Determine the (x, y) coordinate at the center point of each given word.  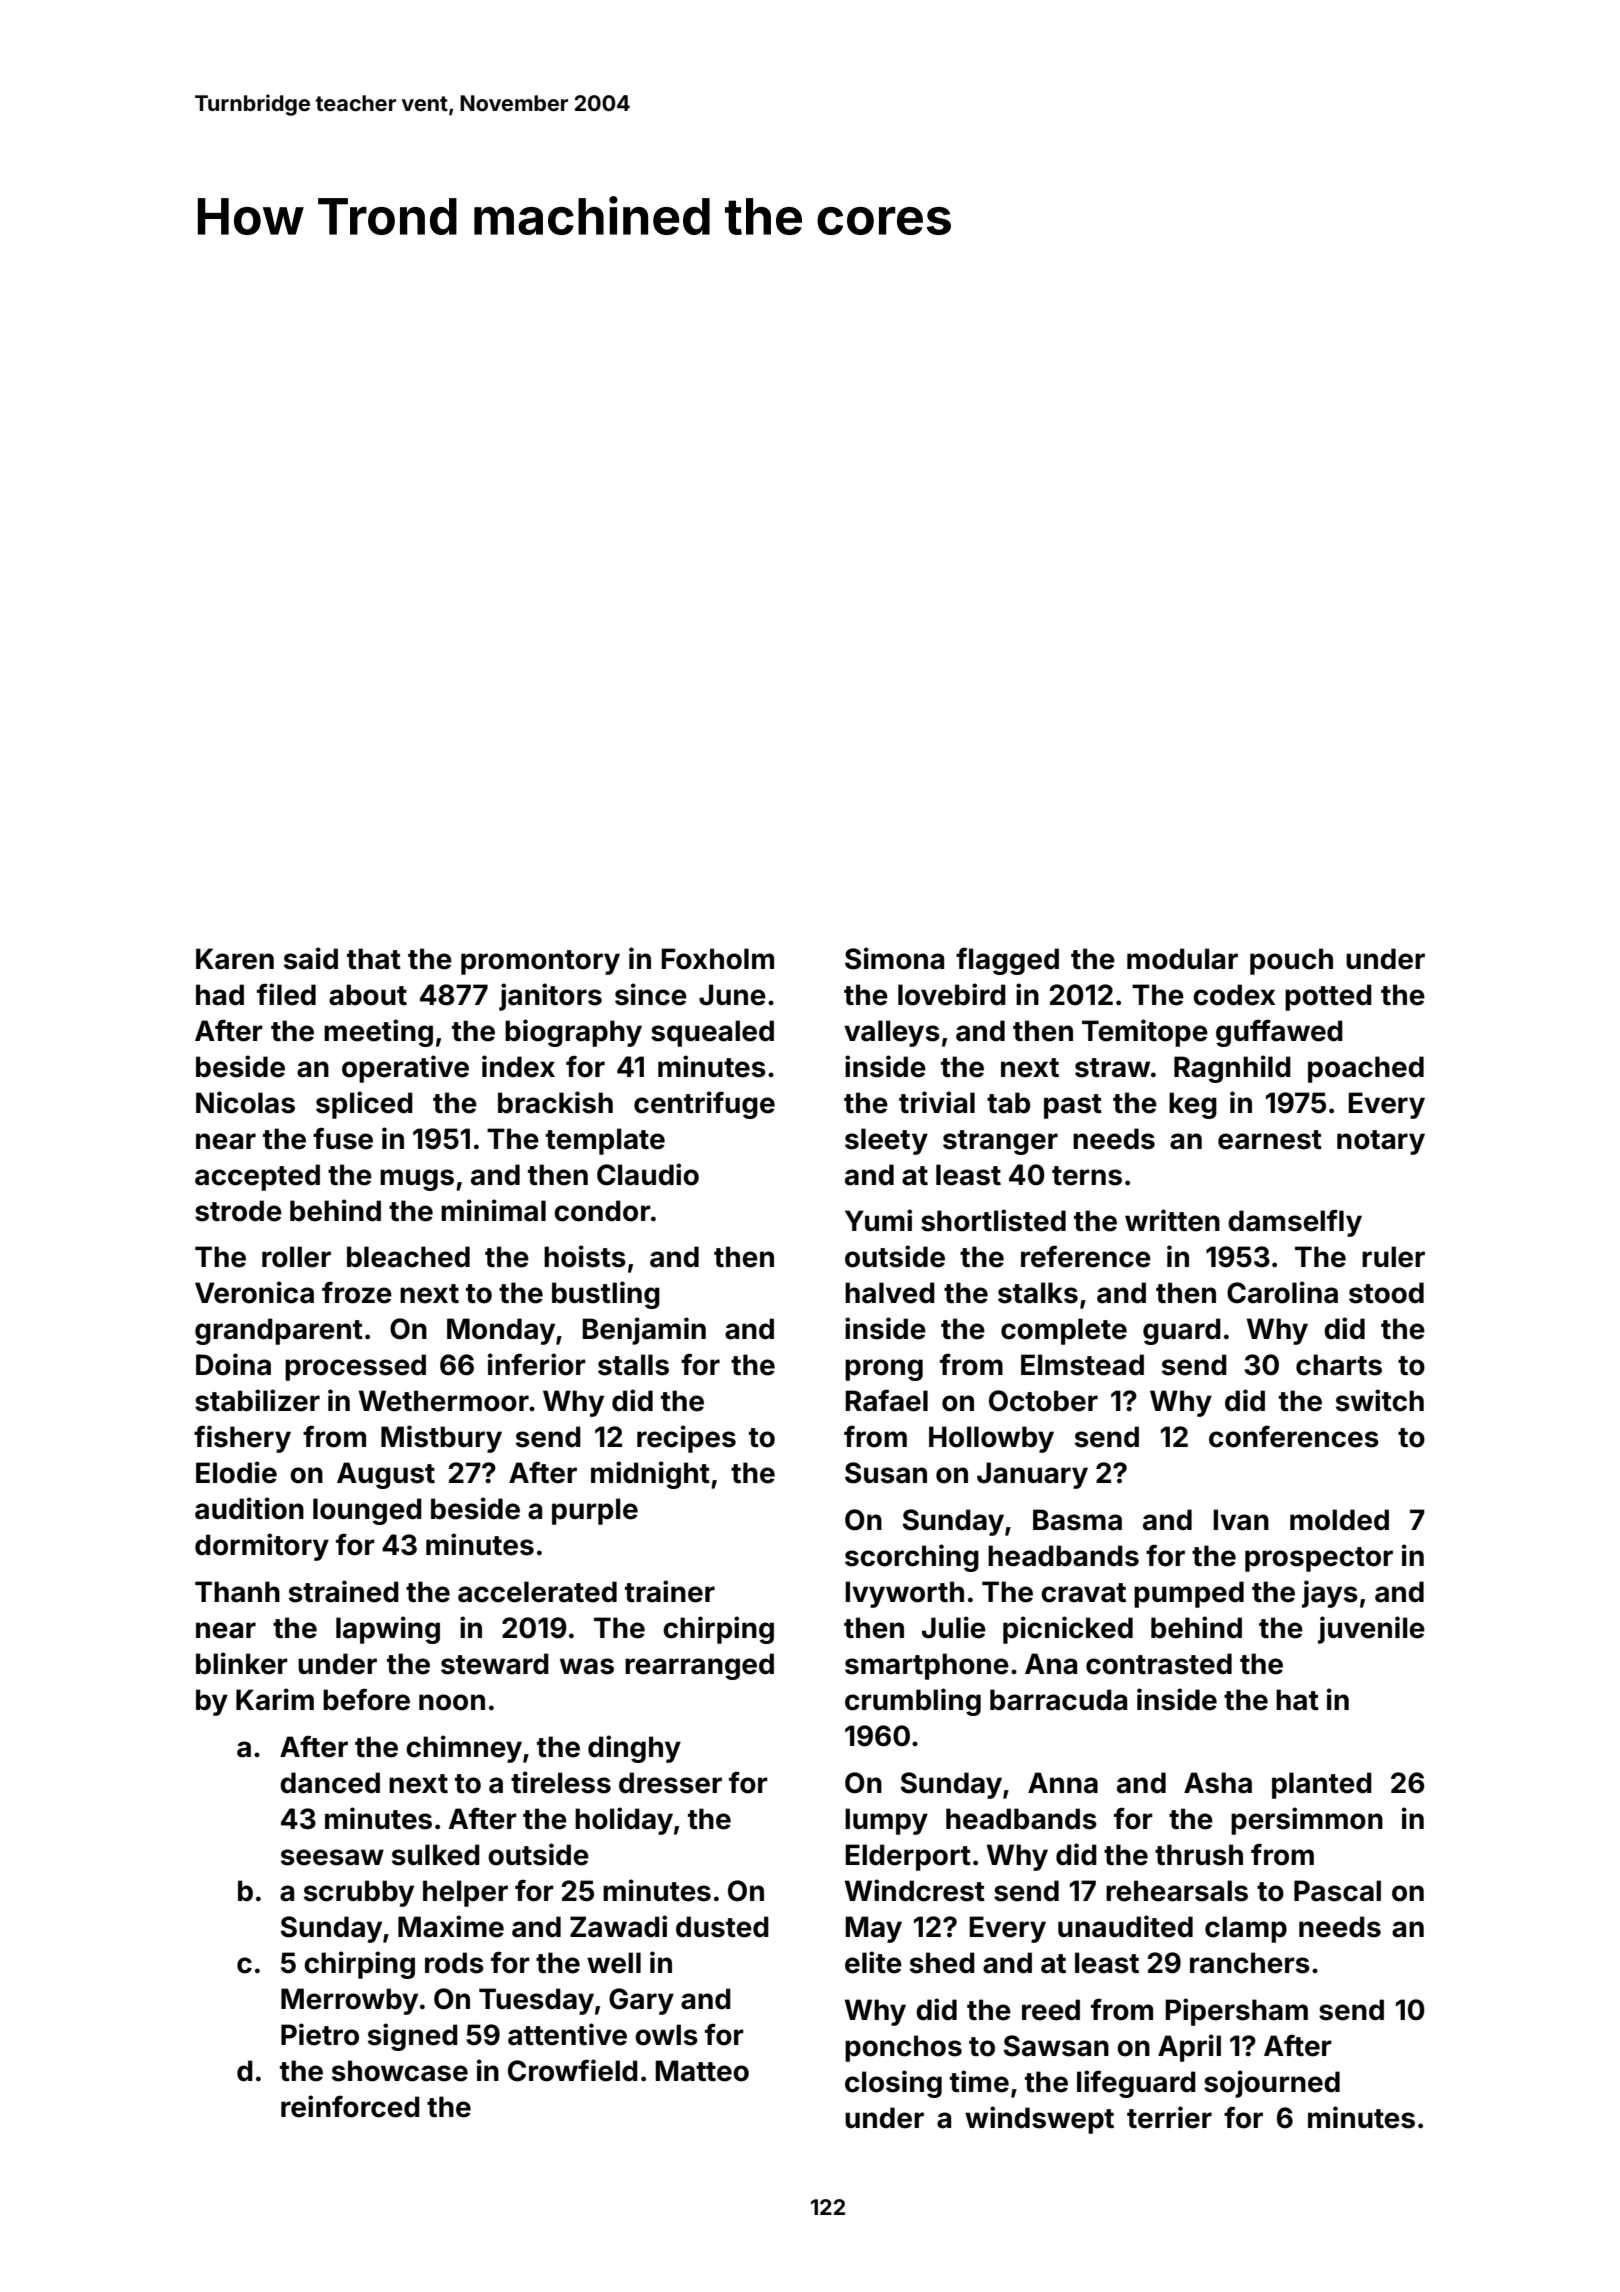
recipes (686, 1439)
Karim (275, 1699)
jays (1330, 1594)
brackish (555, 1102)
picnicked (1068, 1630)
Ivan (1241, 1520)
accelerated (537, 1592)
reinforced (350, 2106)
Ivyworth (904, 1594)
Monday (501, 1331)
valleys (892, 1033)
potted (1328, 997)
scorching (912, 1558)
